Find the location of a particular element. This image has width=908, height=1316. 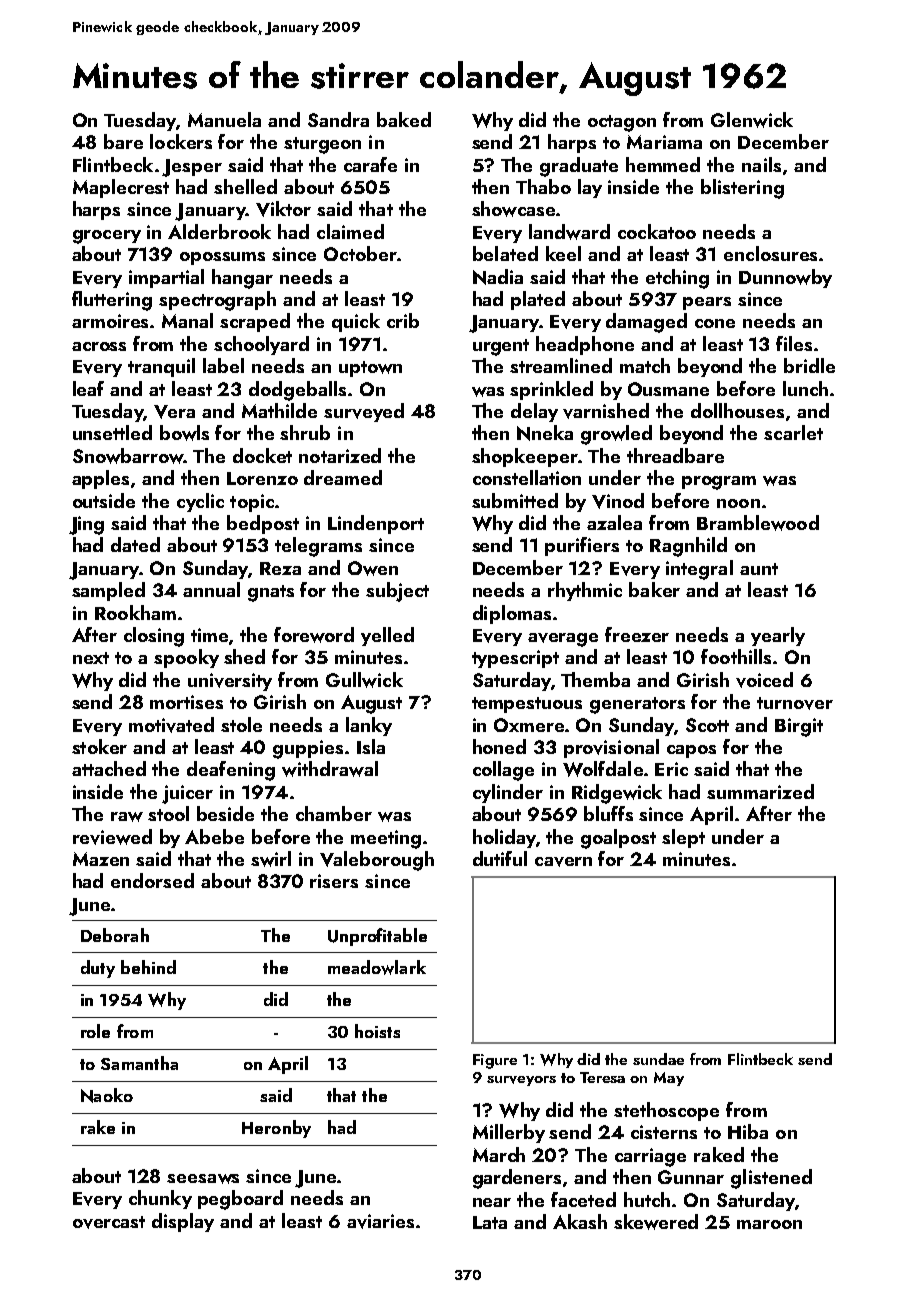

diplomas is located at coordinates (512, 614).
